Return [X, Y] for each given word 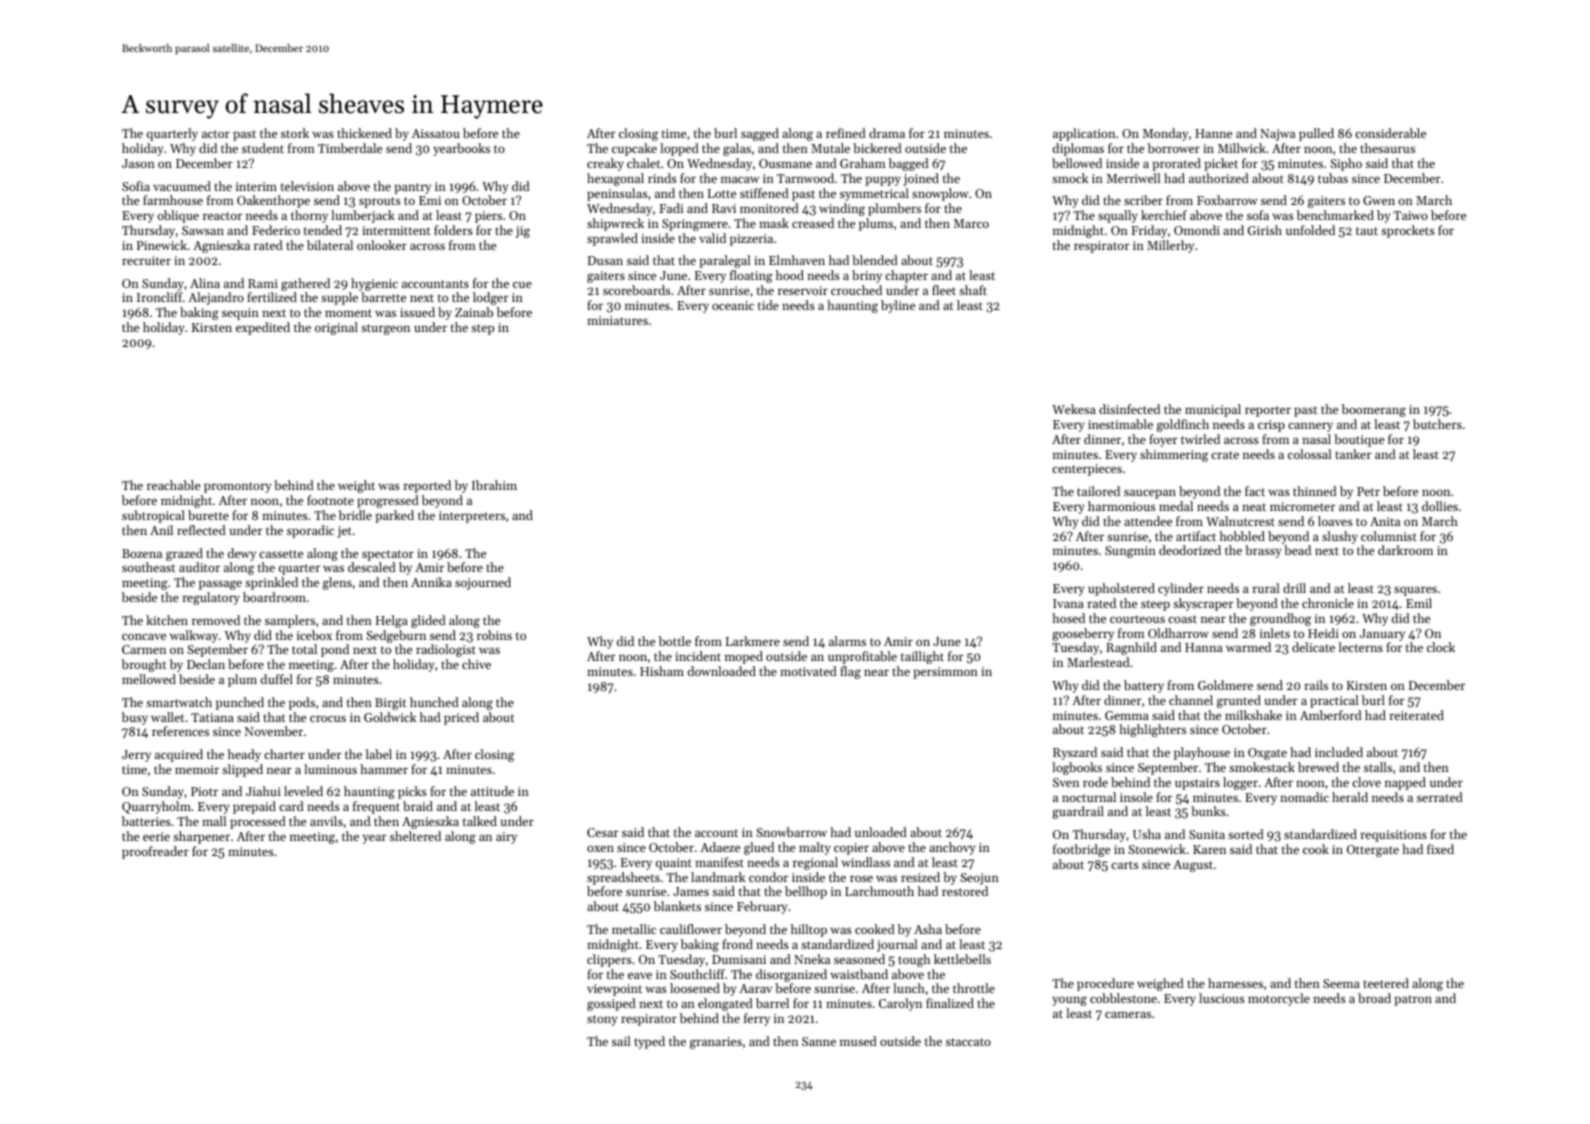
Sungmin [1130, 552]
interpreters [472, 517]
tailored [1098, 491]
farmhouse [173, 200]
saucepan [1150, 494]
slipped [242, 770]
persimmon [945, 673]
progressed [388, 501]
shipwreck [615, 224]
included [1339, 752]
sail [621, 1041]
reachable [173, 485]
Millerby [1170, 246]
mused [858, 1041]
